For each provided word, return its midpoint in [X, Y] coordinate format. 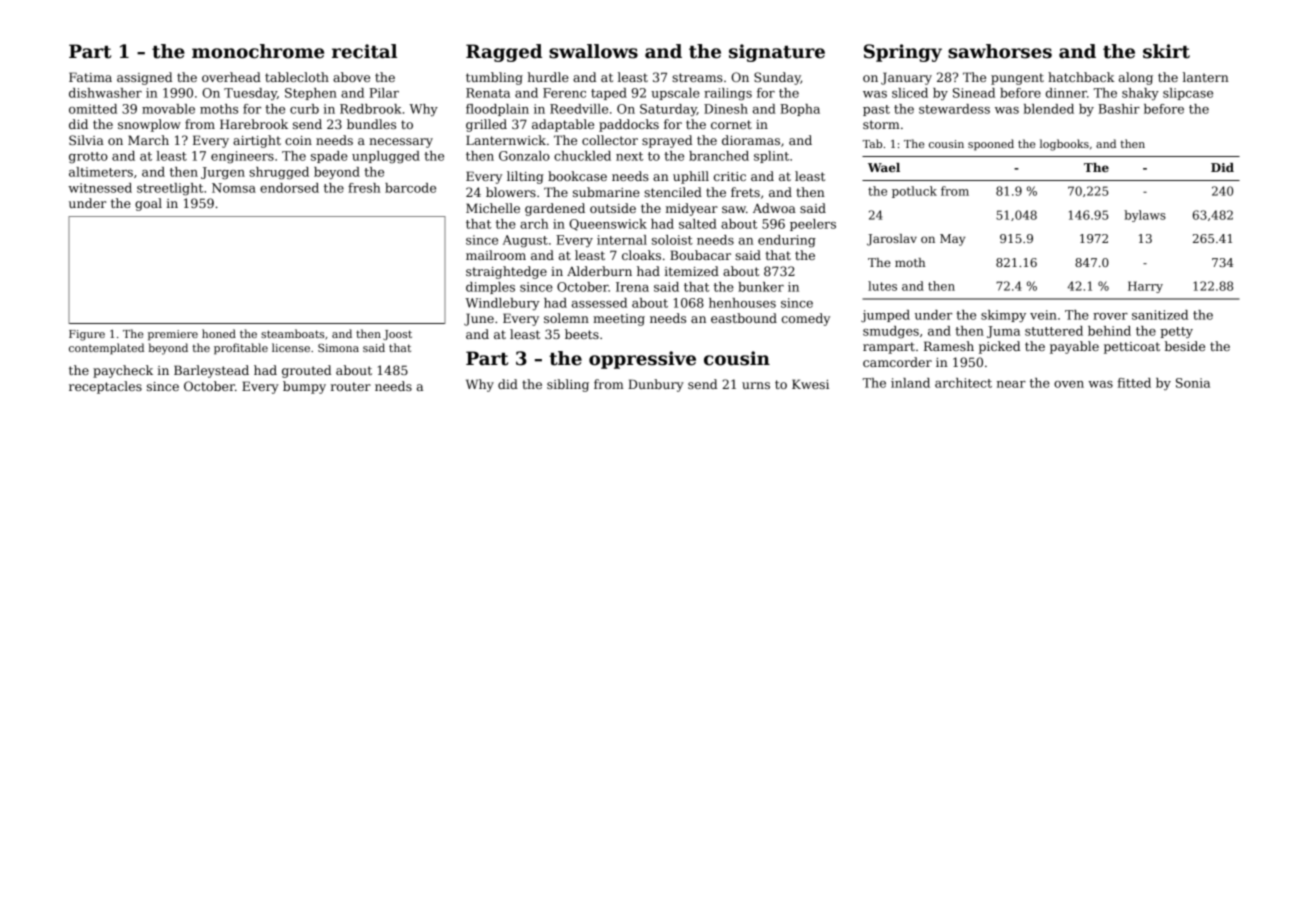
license [291, 347]
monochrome [258, 51]
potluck [914, 192]
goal [148, 204]
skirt [1166, 51]
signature [777, 53]
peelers [813, 225]
